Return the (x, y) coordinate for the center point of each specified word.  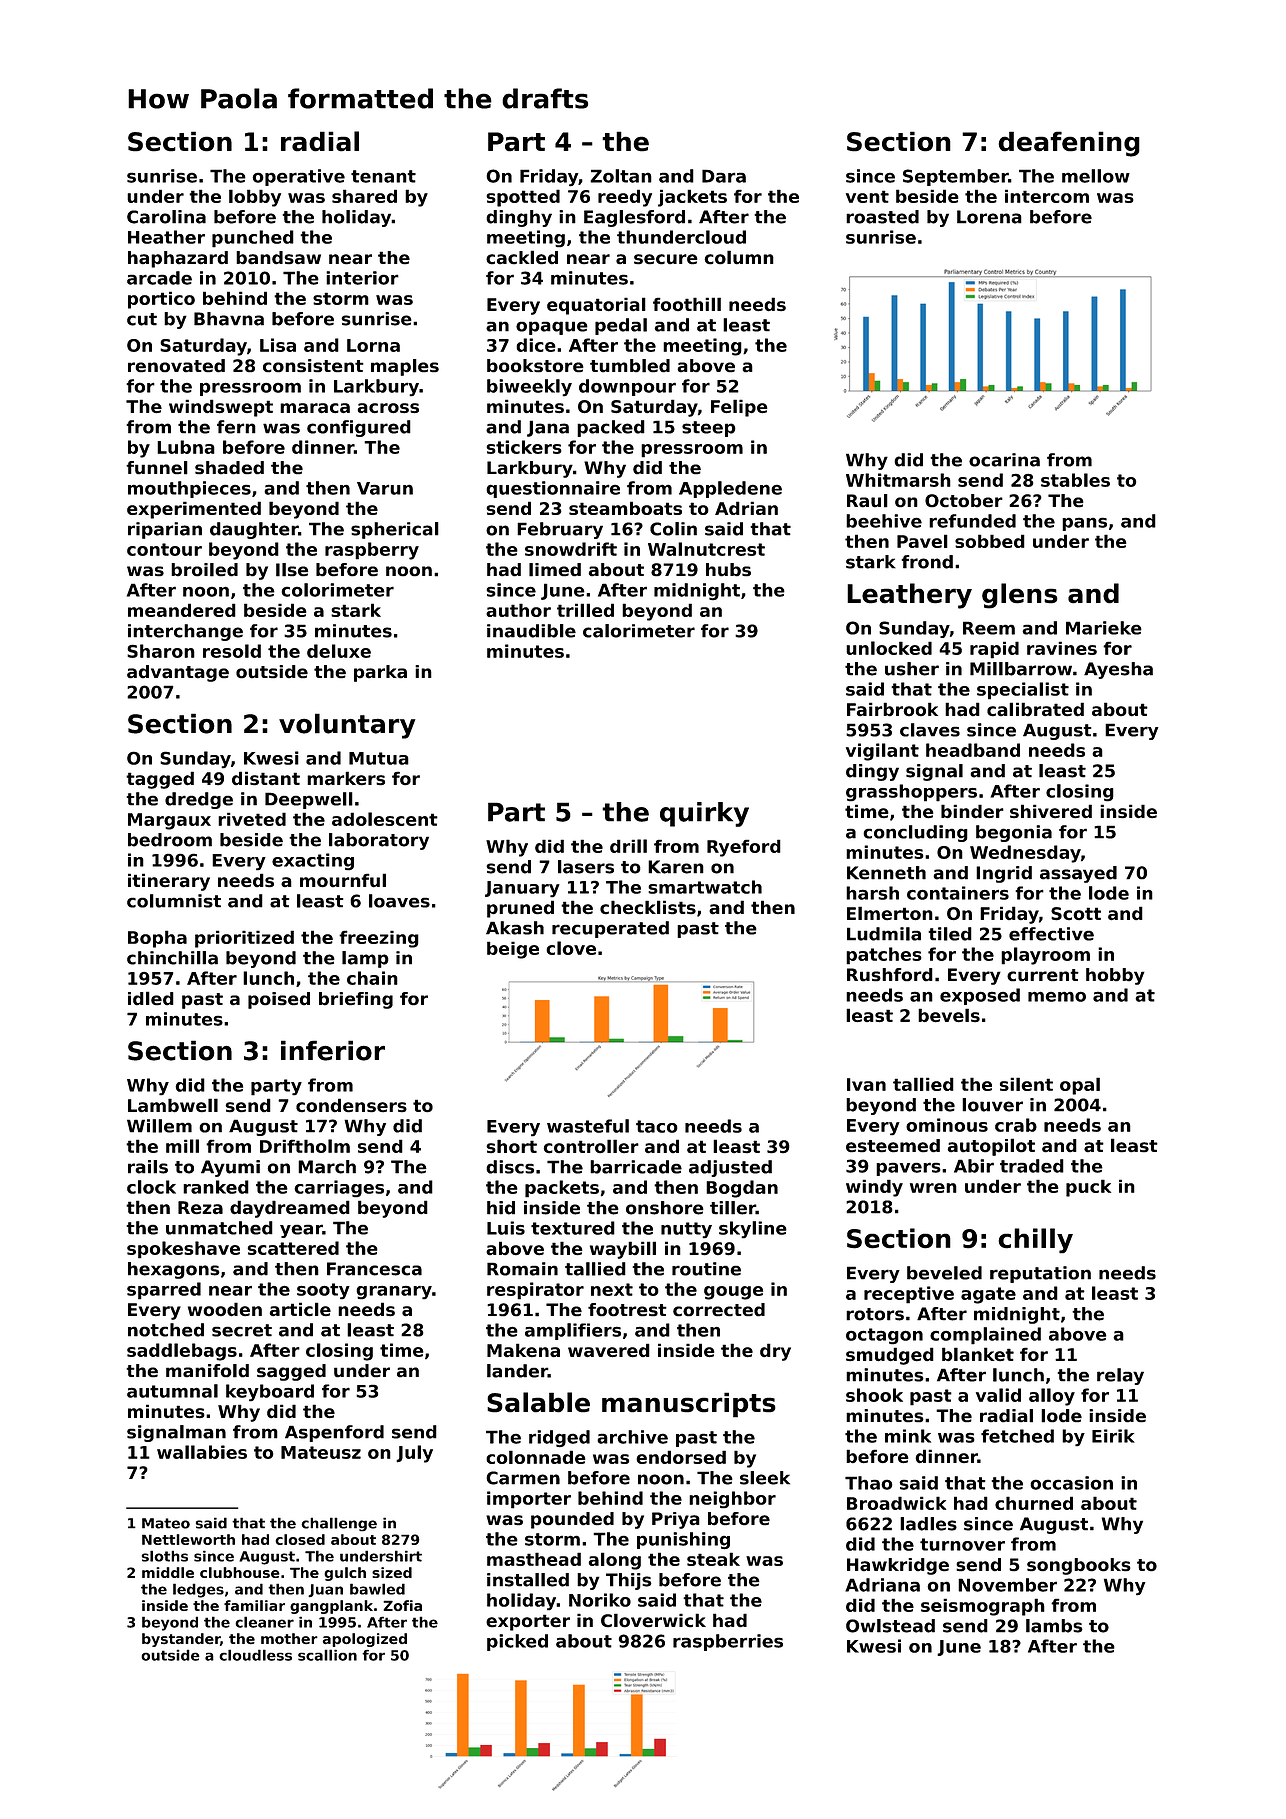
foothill (687, 304)
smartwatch (705, 887)
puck (1088, 1188)
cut (142, 319)
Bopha (157, 939)
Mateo (166, 1523)
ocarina (1004, 460)
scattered (293, 1248)
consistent (313, 366)
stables (1075, 480)
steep (709, 429)
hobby (1115, 976)
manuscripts (689, 1405)
